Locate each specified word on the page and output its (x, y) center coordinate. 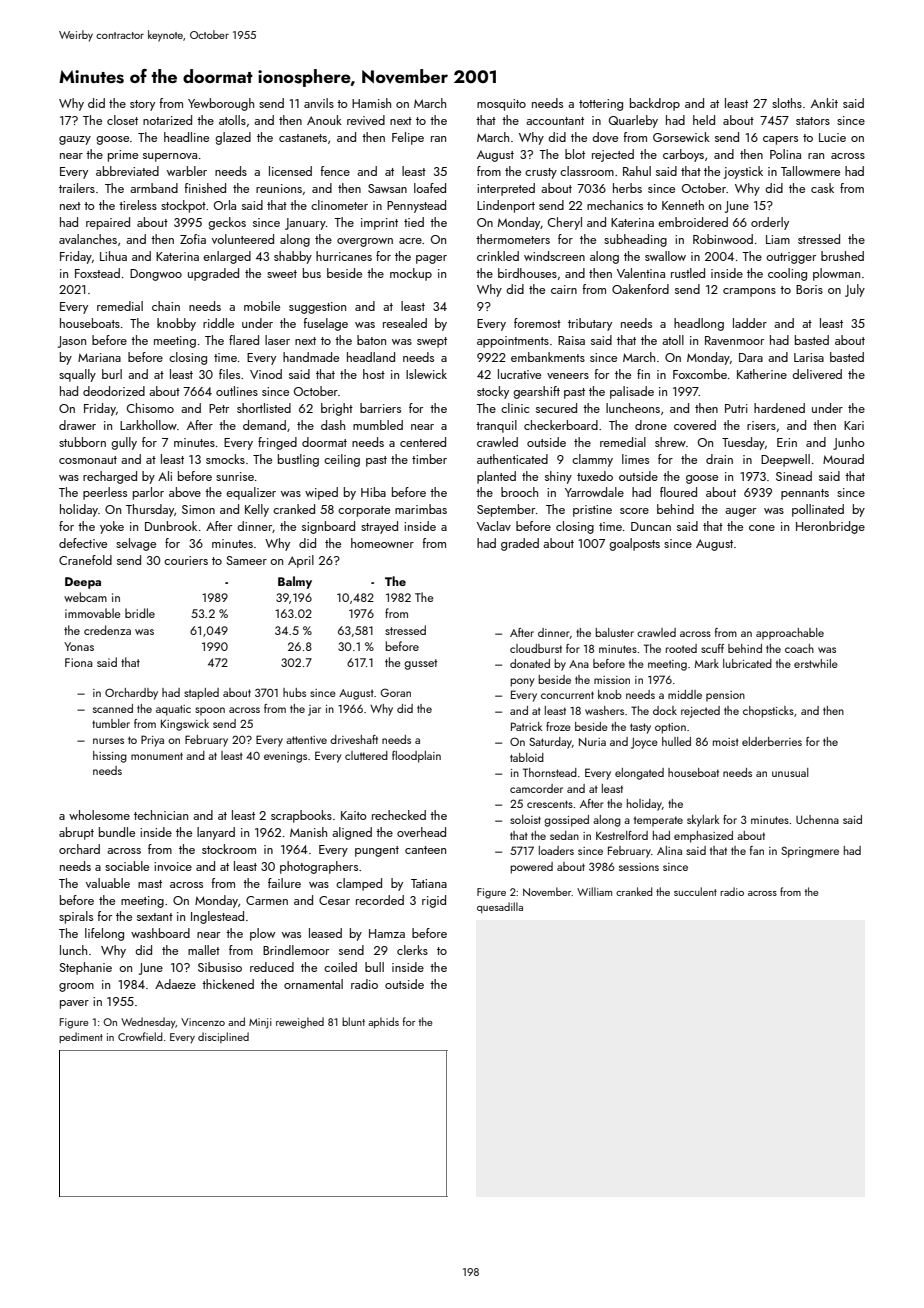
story (142, 105)
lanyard (216, 833)
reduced (272, 967)
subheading (635, 240)
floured (678, 492)
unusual (790, 772)
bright (337, 409)
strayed (379, 527)
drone (651, 425)
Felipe (408, 138)
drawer (77, 425)
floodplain (416, 757)
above (185, 492)
